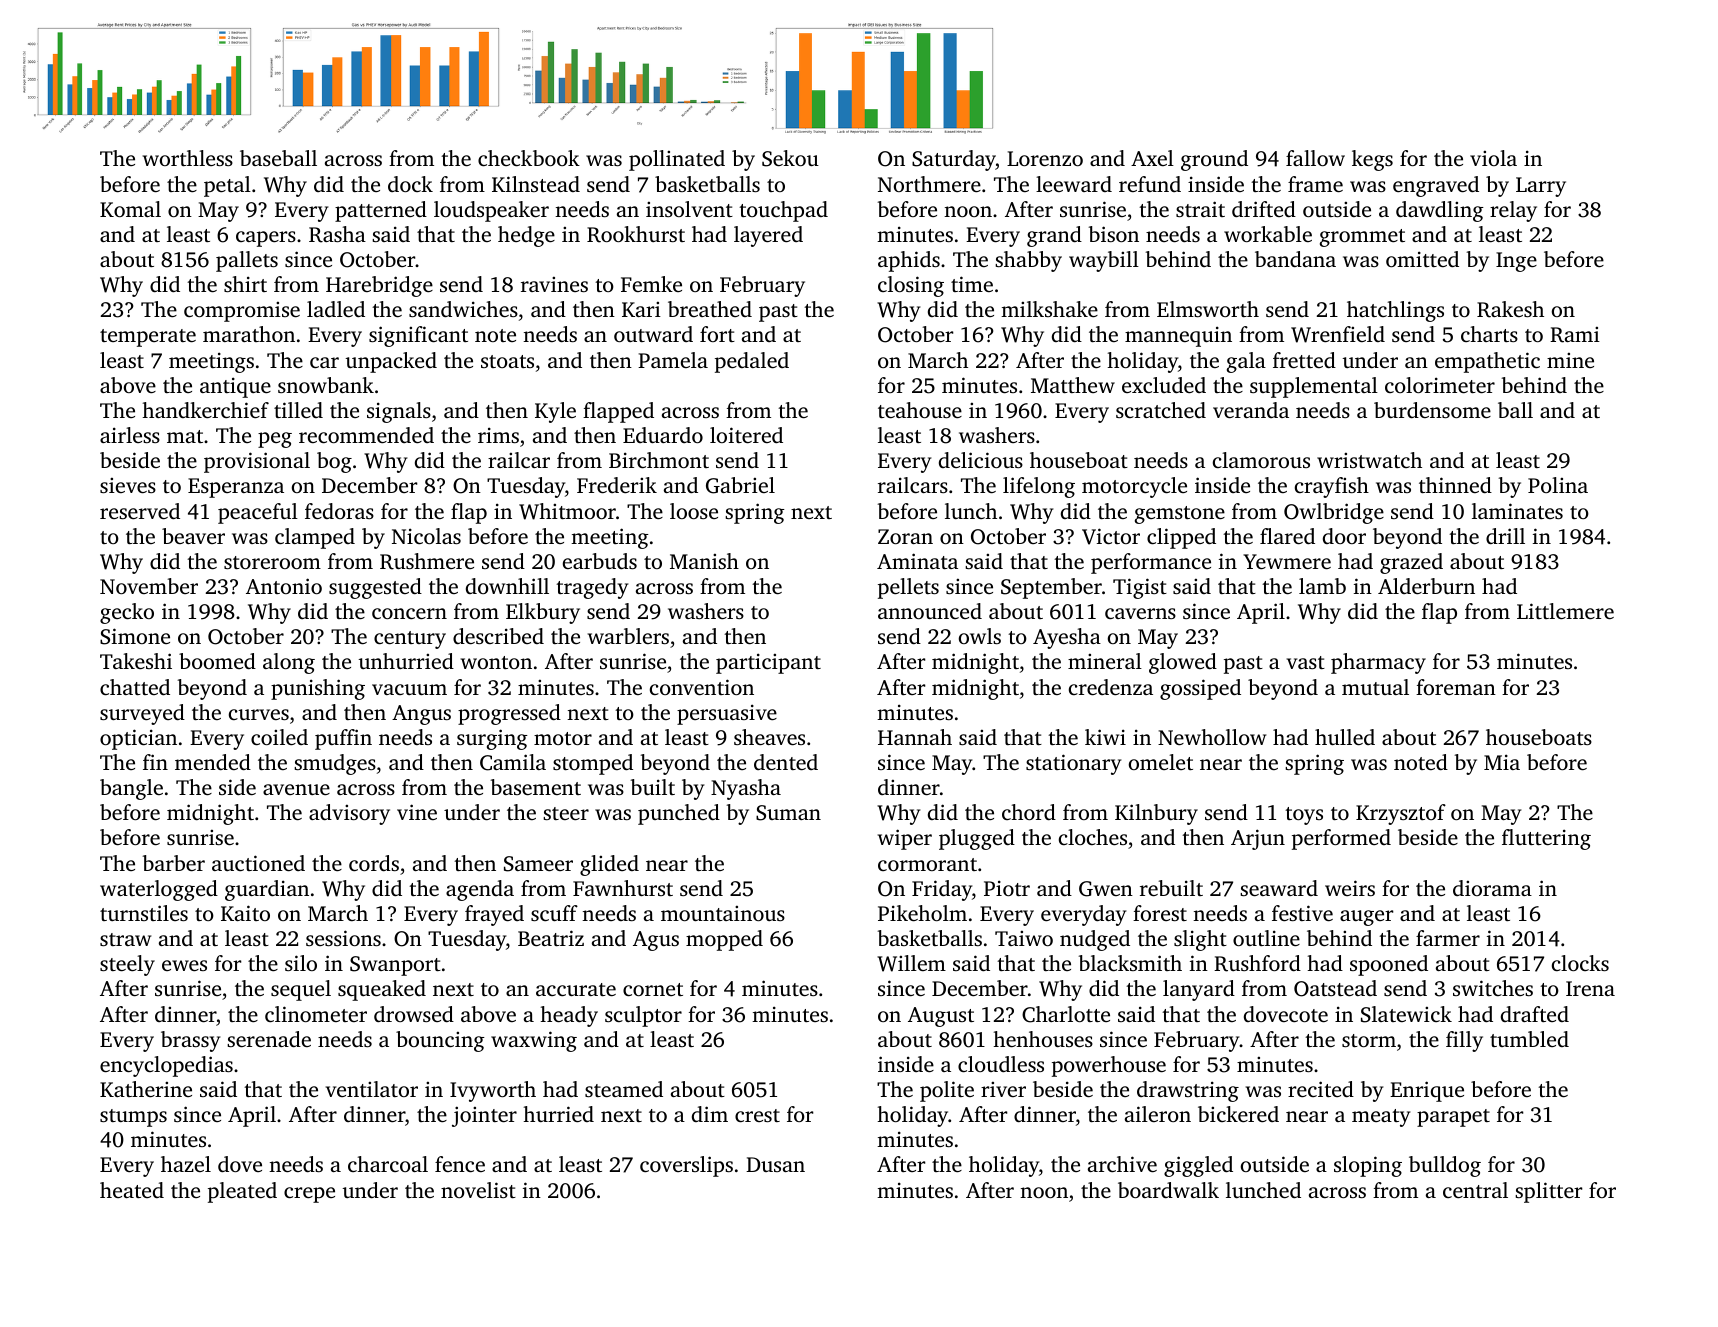 This screenshot has width=1718, height=1327. I want to click on stumps, so click(133, 1118).
